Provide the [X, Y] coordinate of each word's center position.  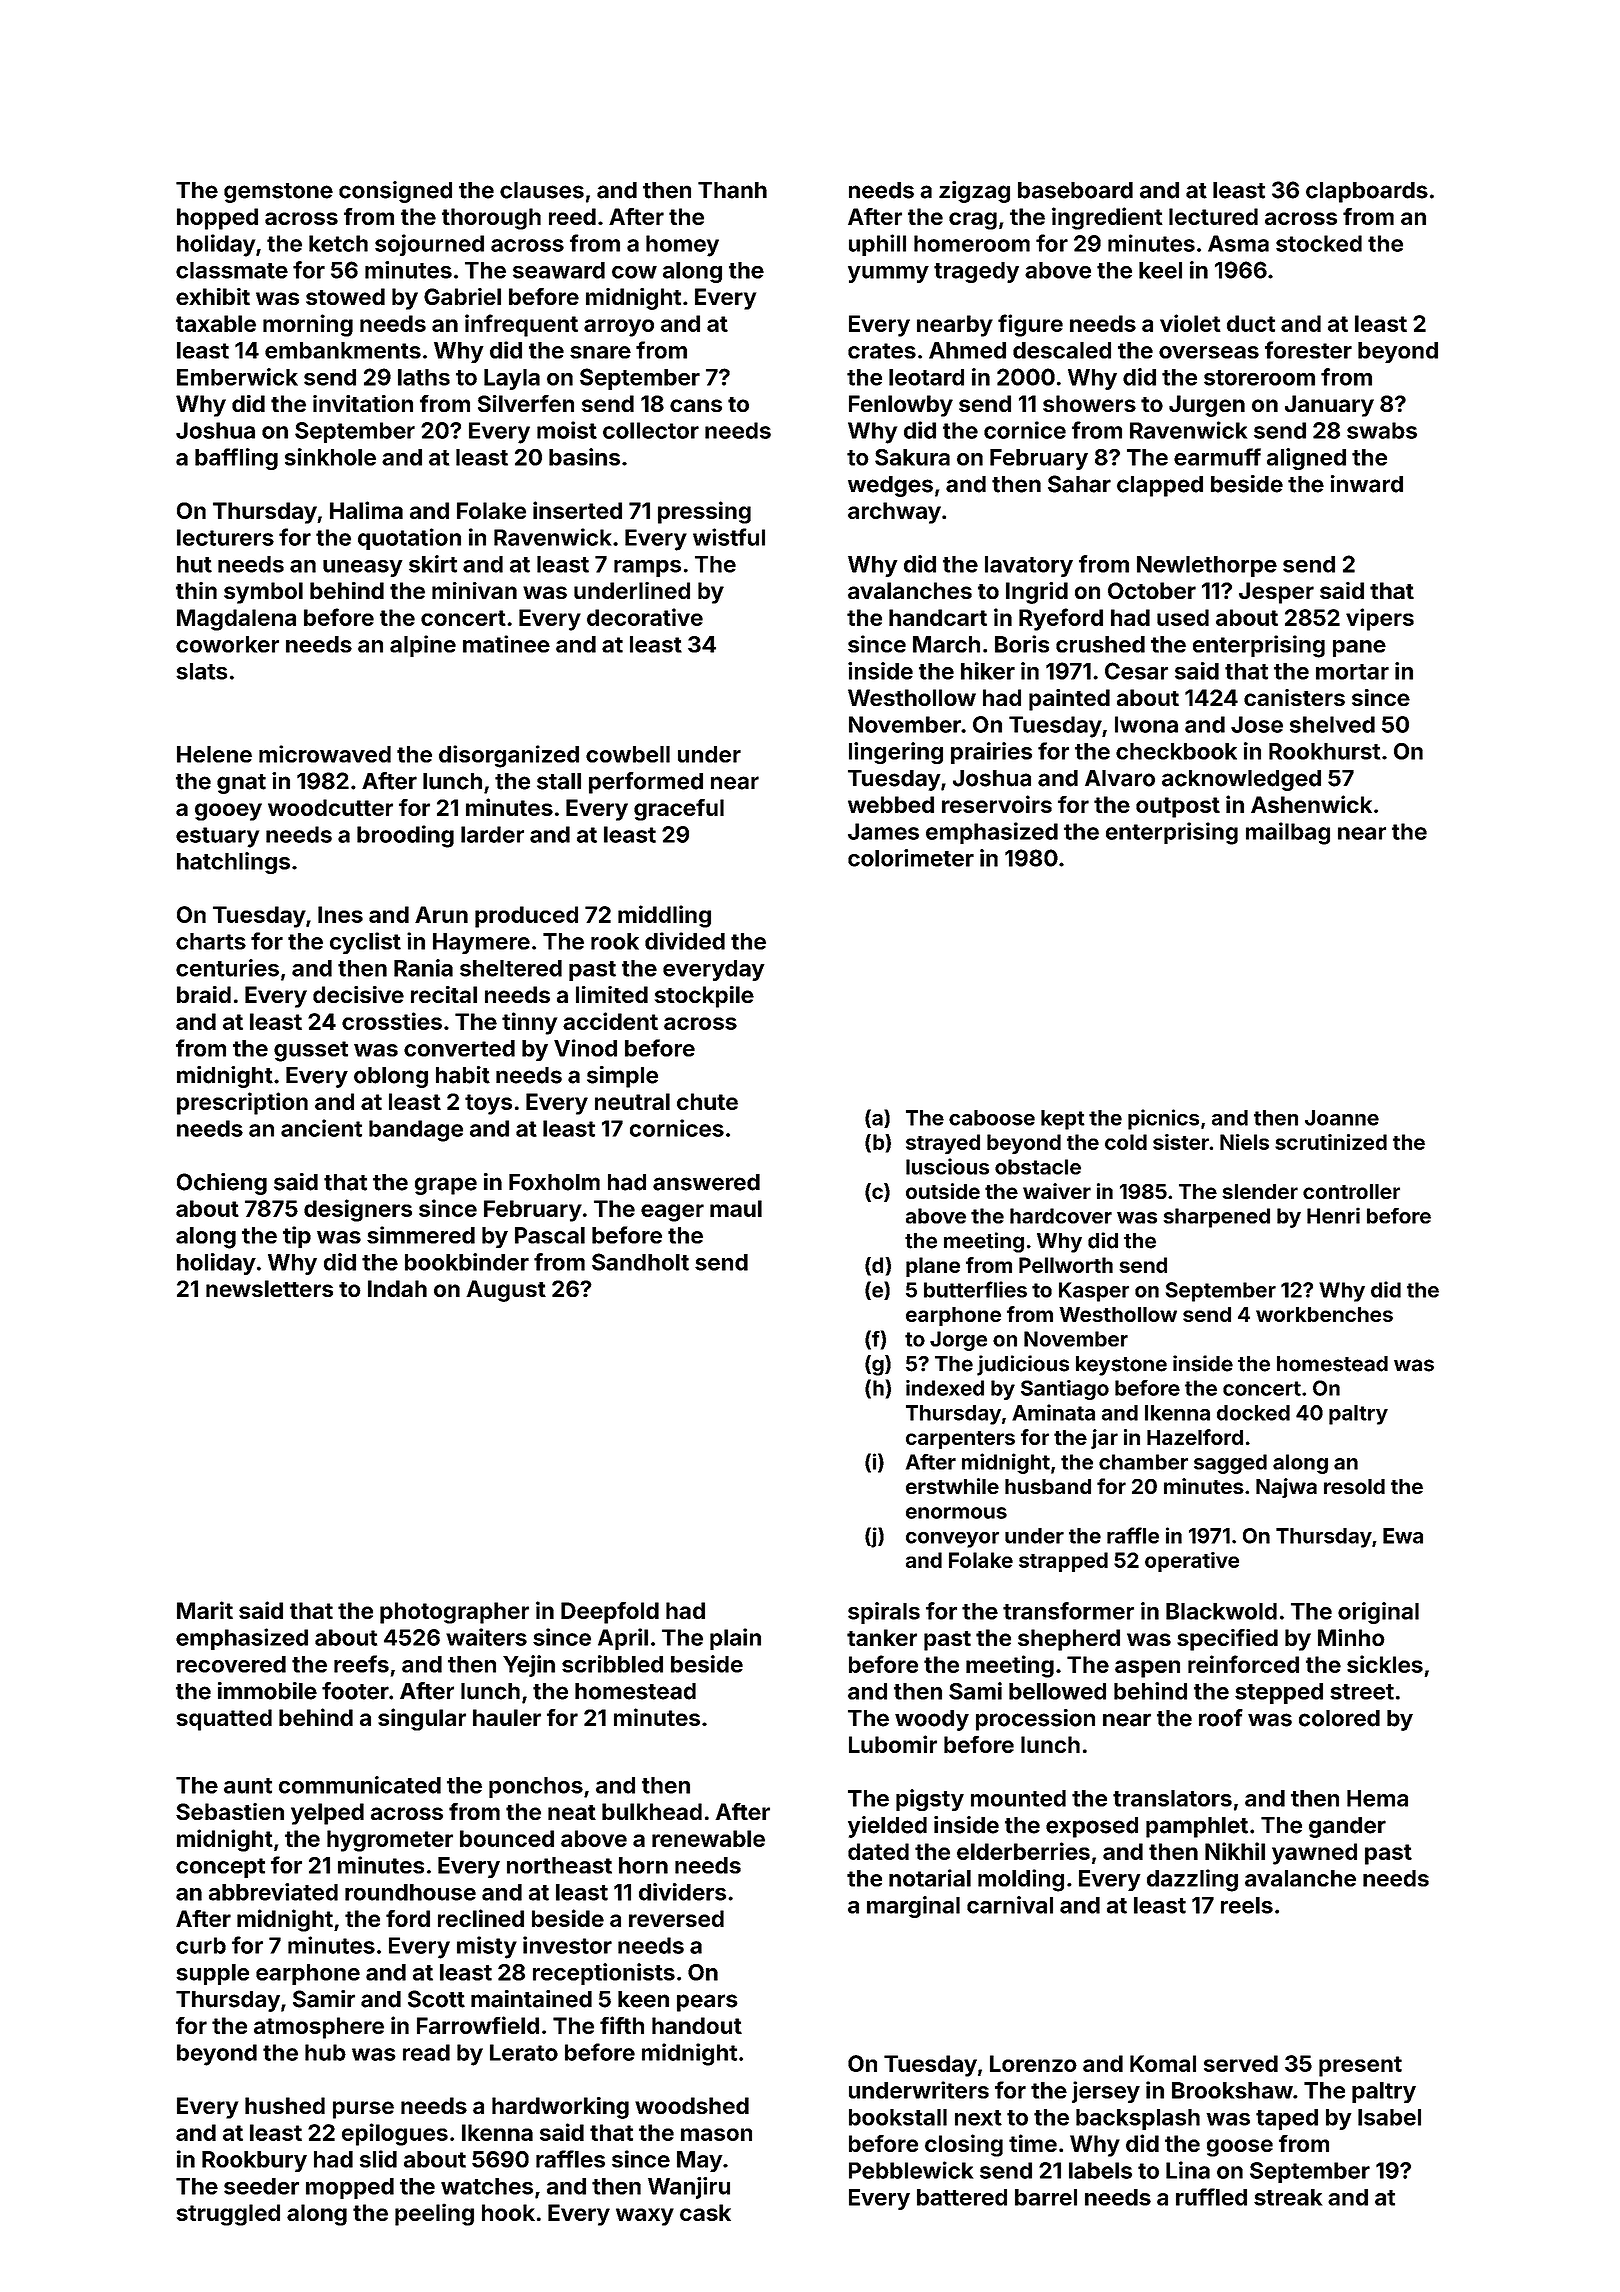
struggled [228, 2215]
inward [1367, 484]
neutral [632, 1101]
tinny [529, 1023]
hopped [217, 219]
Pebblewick [911, 2170]
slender [1260, 1191]
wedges [890, 486]
